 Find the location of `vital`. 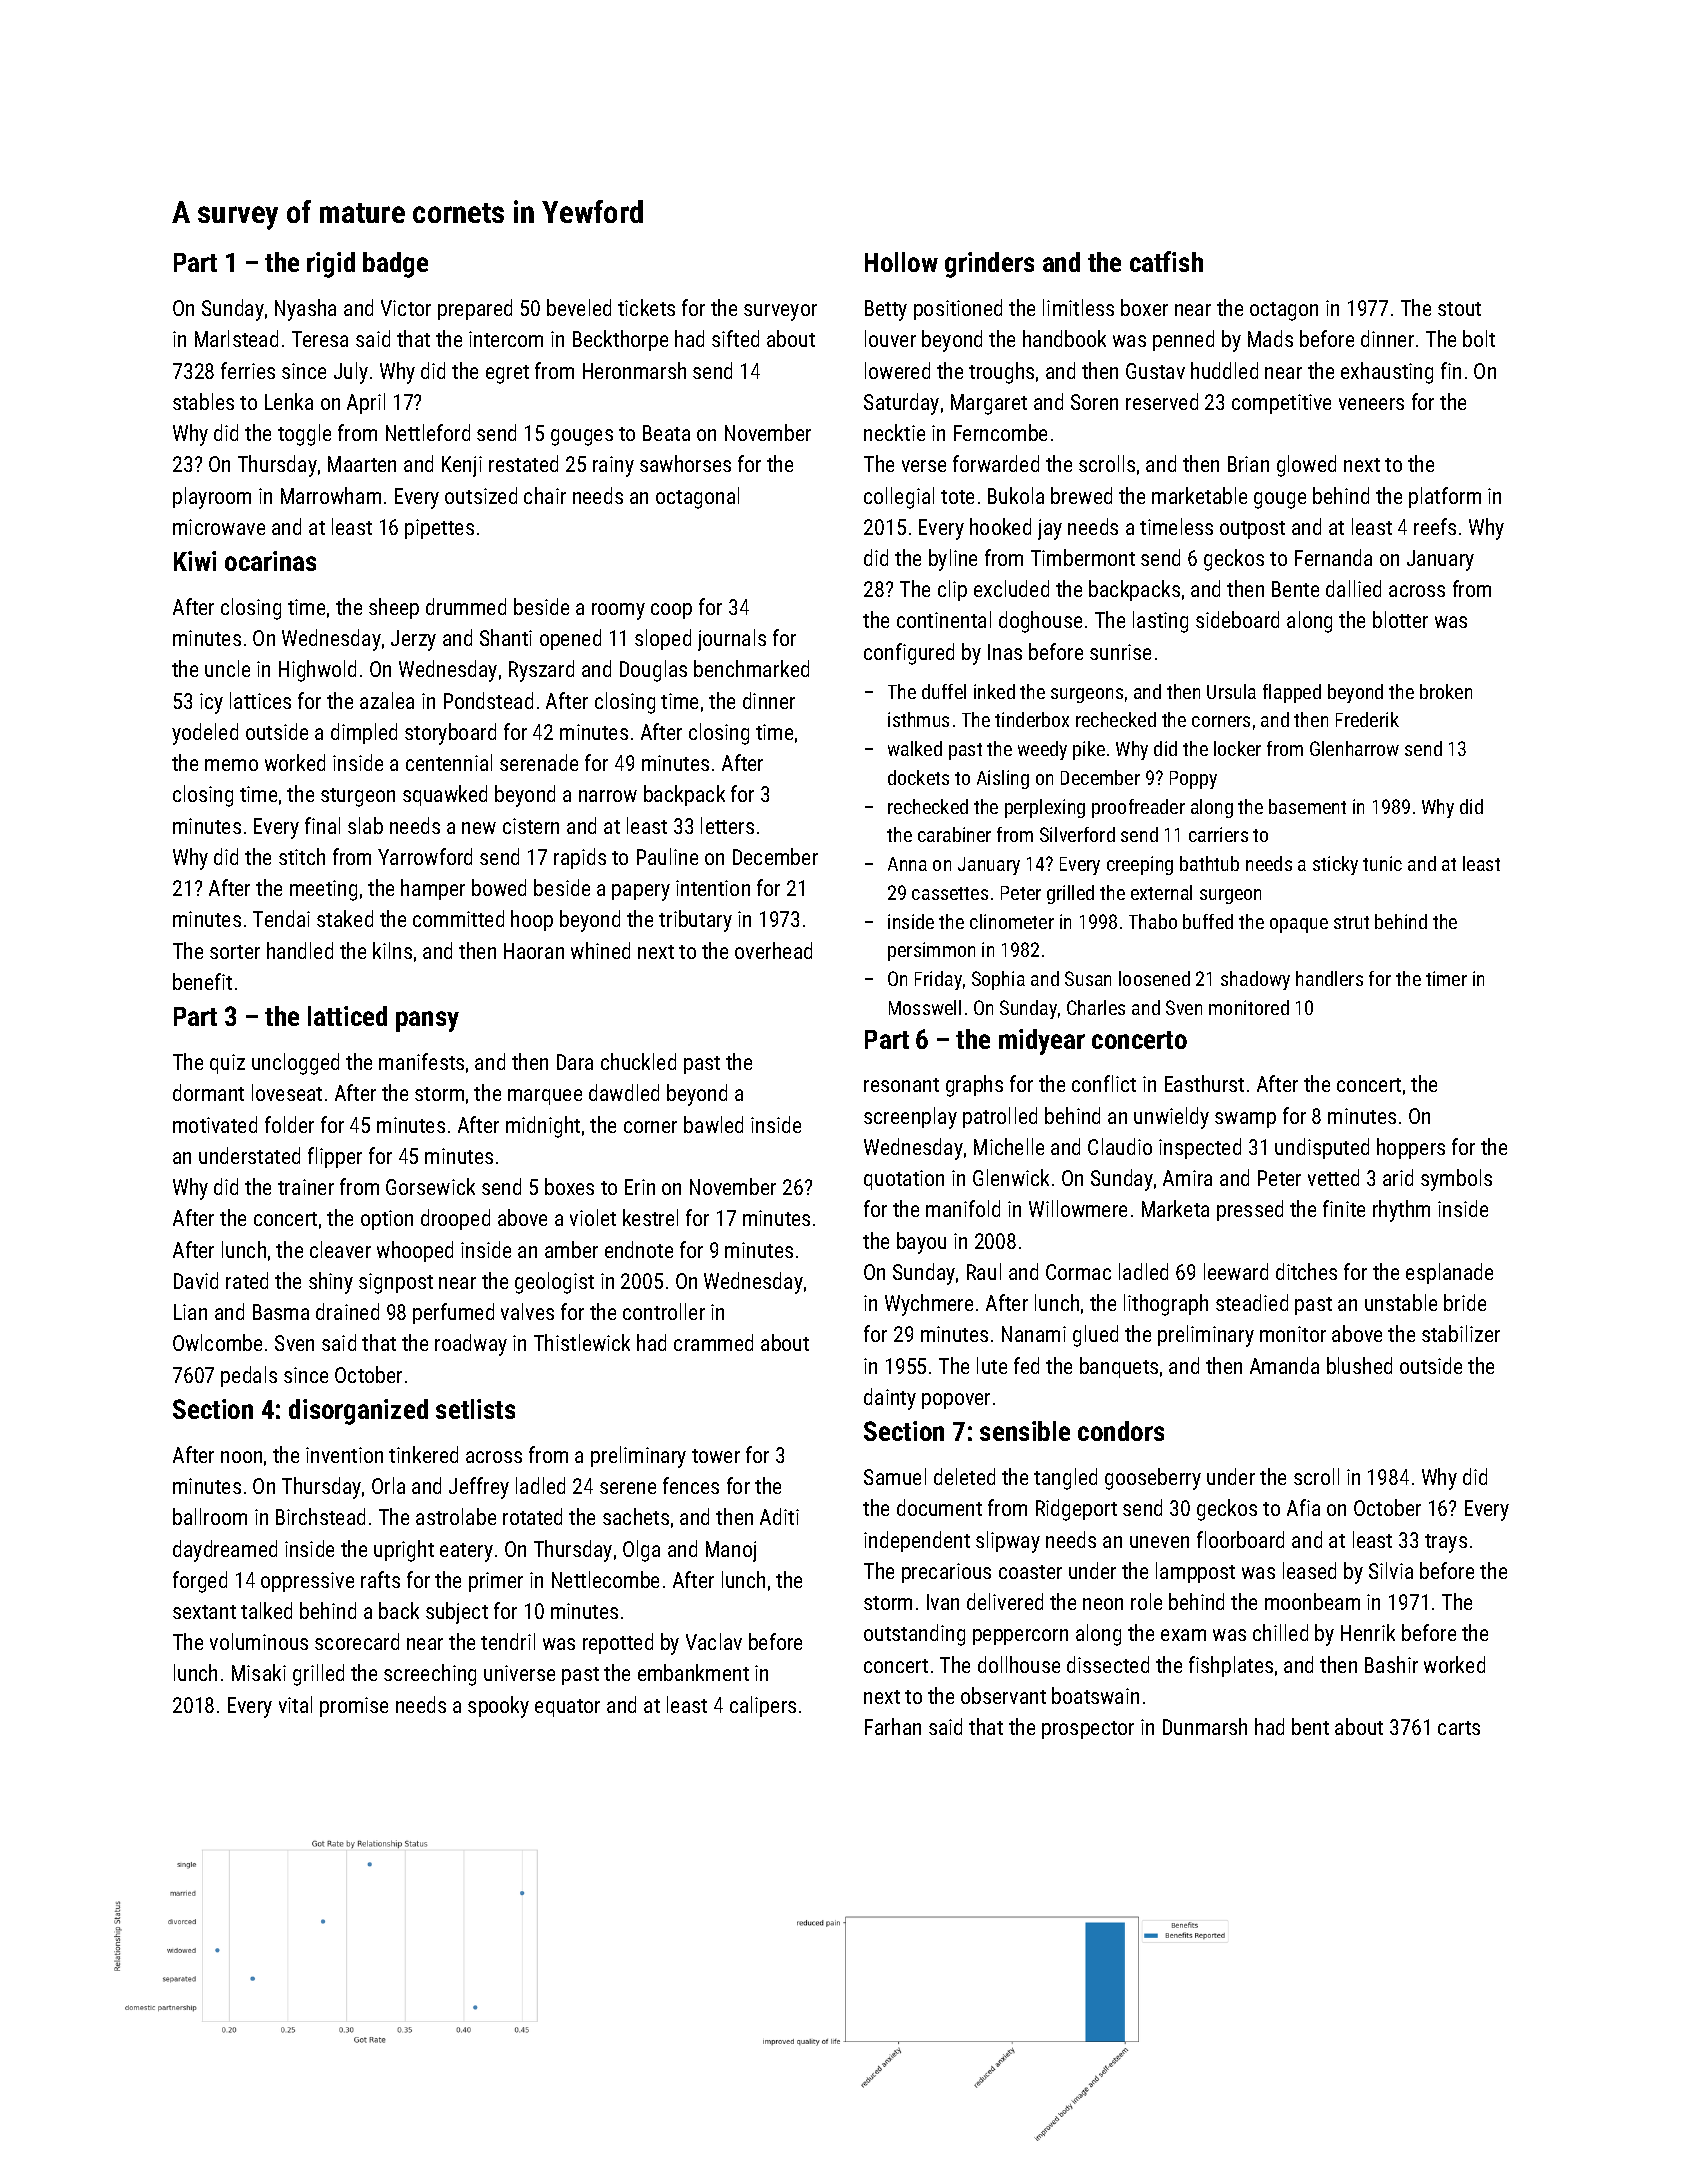

vital is located at coordinates (295, 1704).
